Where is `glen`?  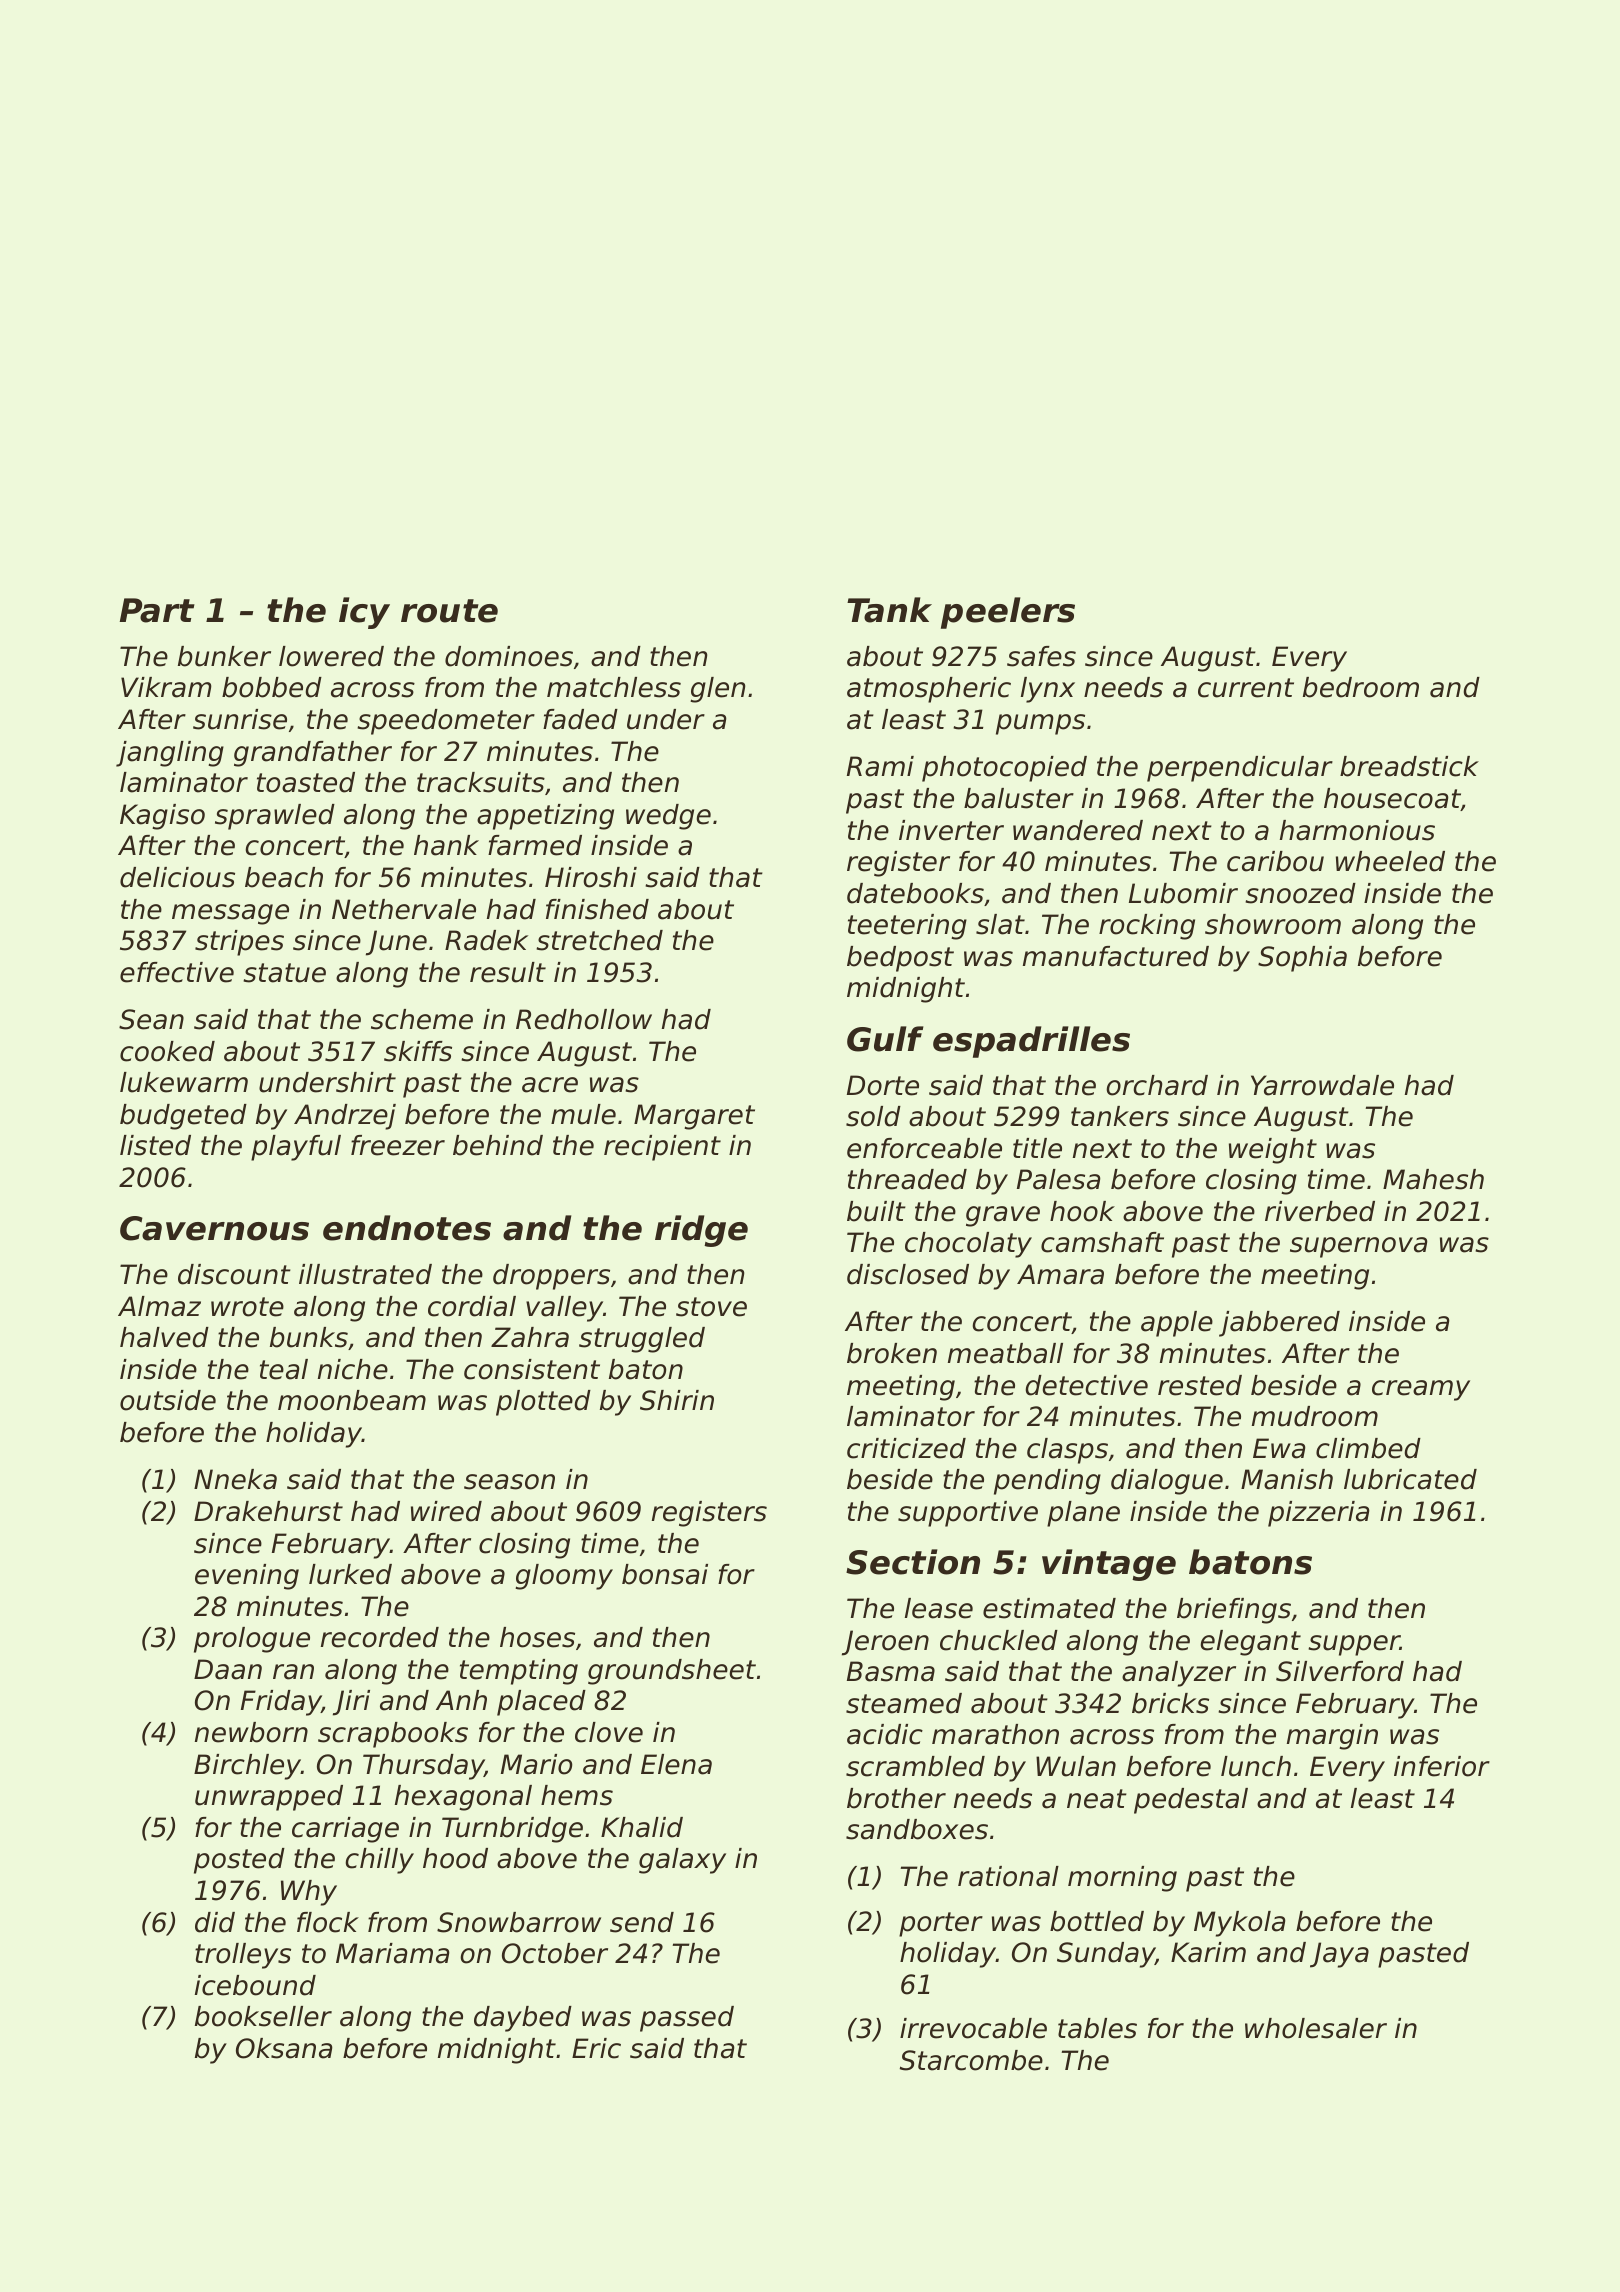 glen is located at coordinates (717, 690).
